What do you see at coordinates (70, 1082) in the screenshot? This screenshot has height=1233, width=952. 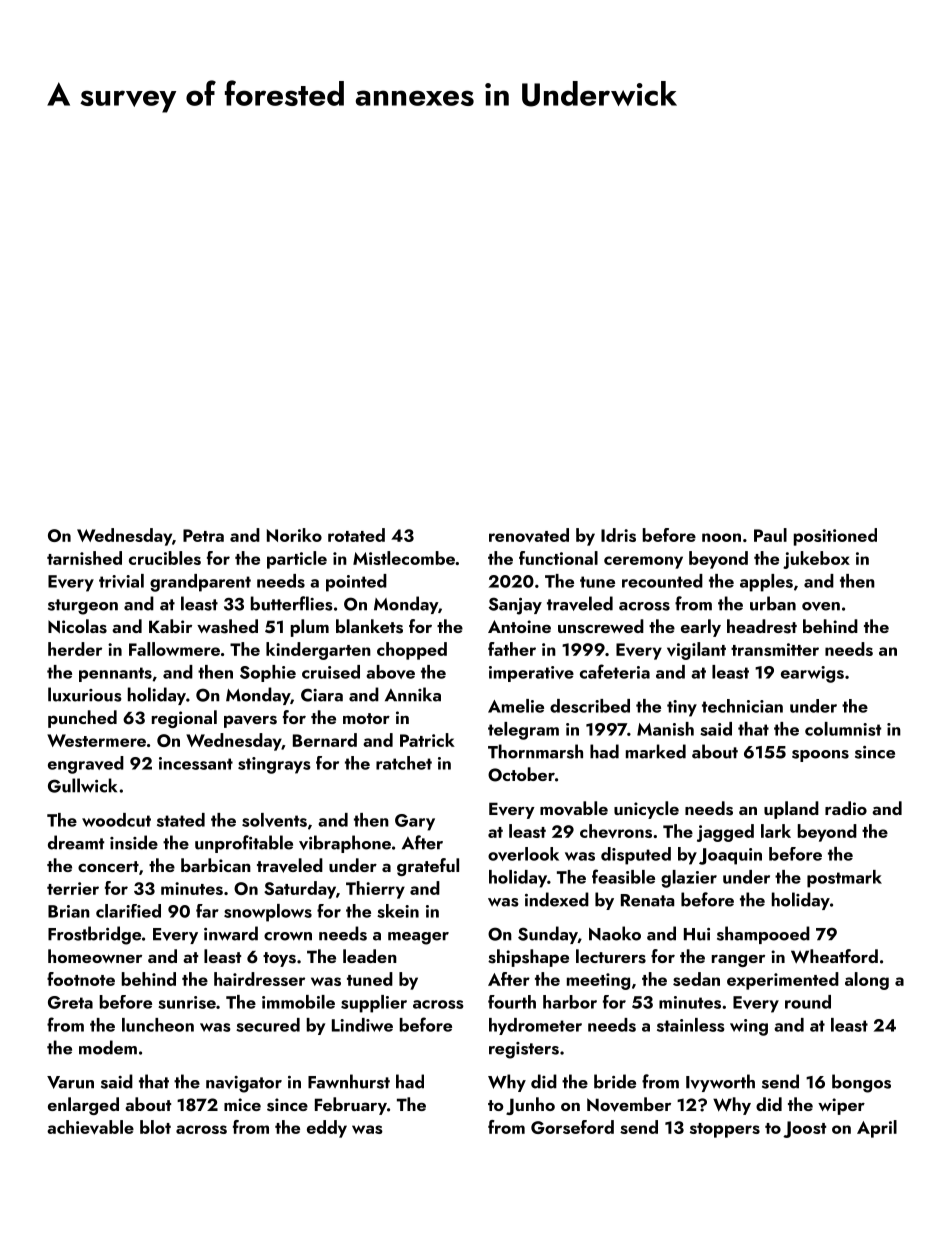 I see `Varun` at bounding box center [70, 1082].
